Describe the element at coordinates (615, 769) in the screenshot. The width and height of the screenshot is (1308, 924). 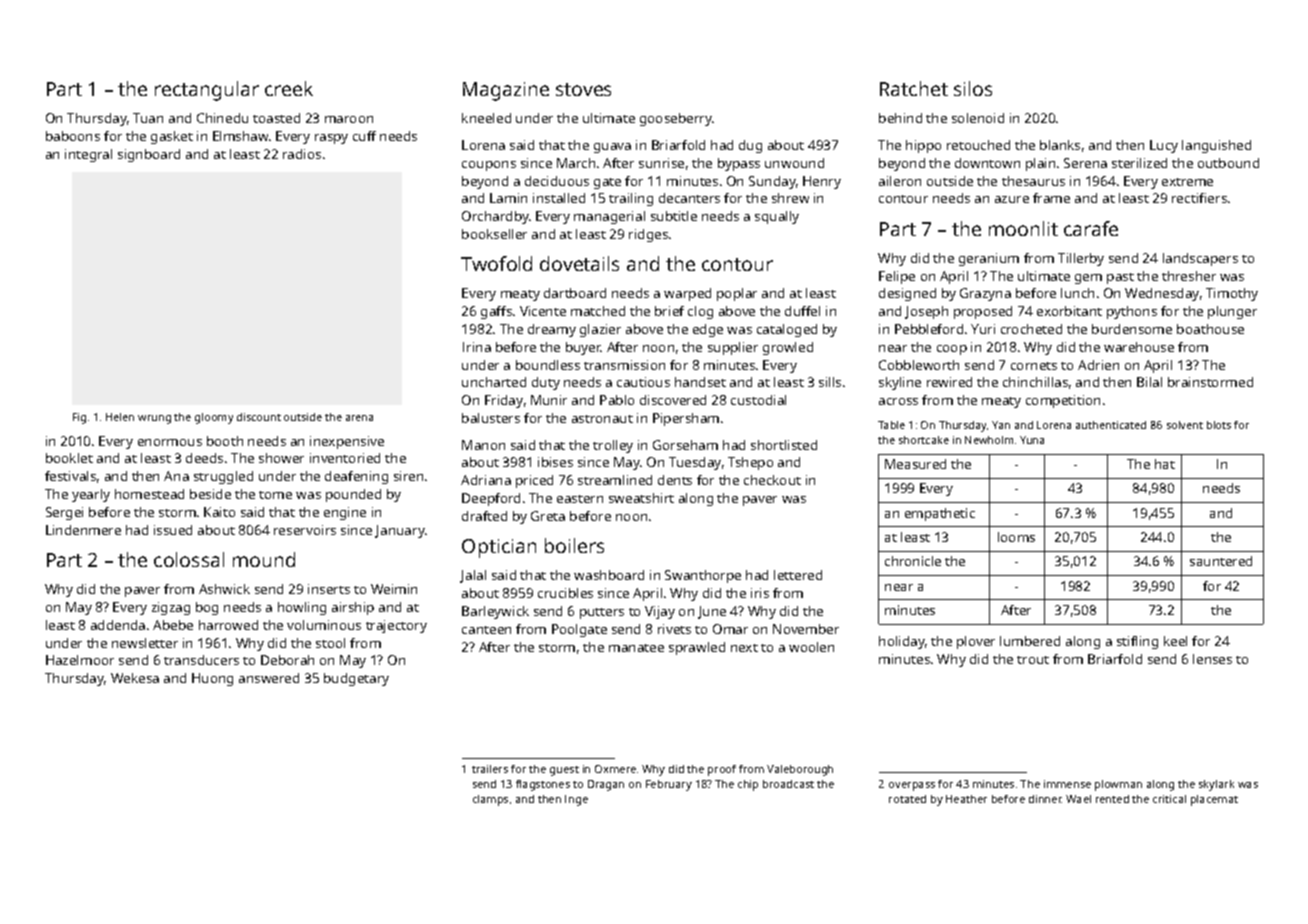
I see `Oxmere` at that location.
